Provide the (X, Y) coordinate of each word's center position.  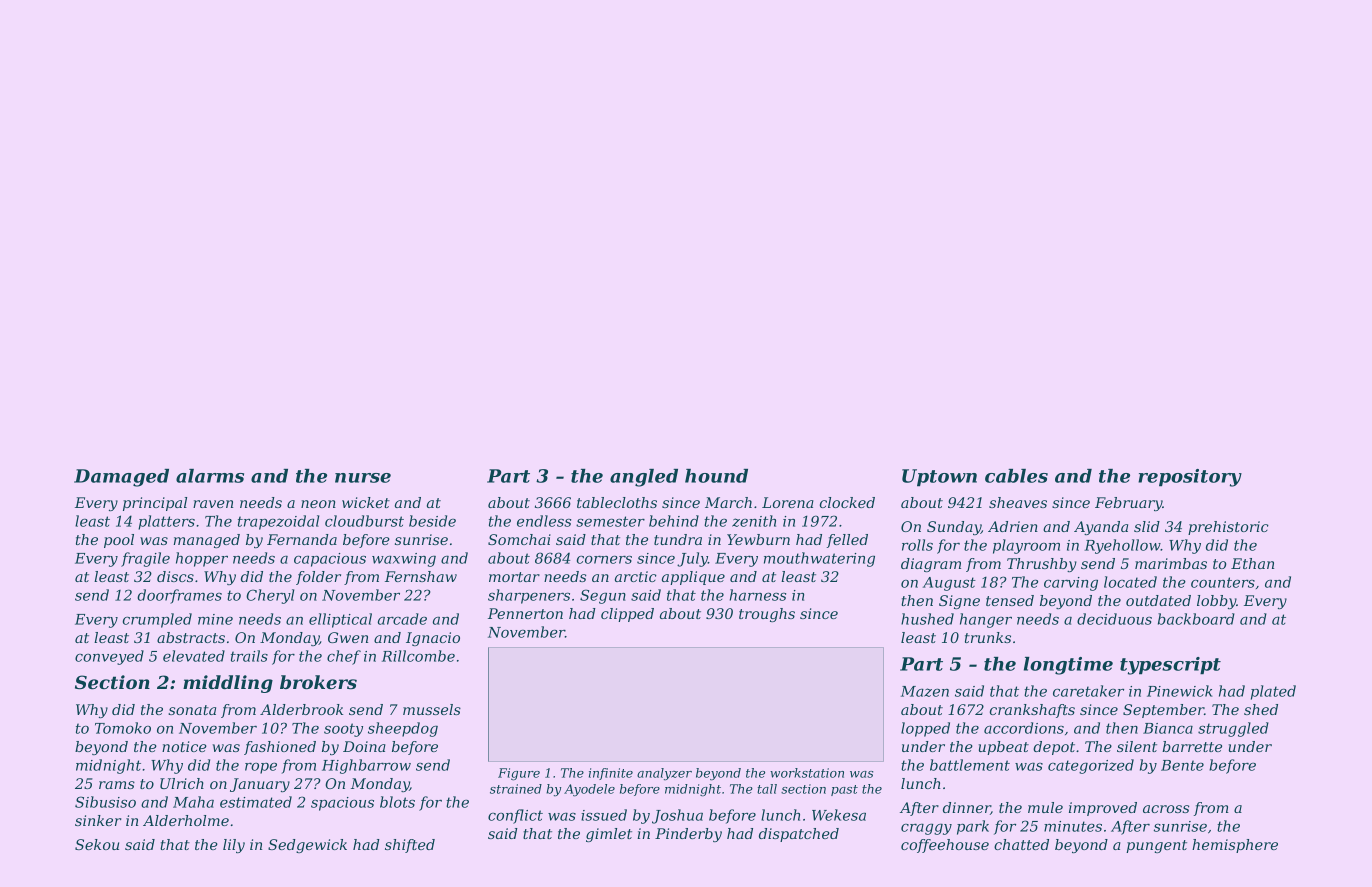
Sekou (97, 844)
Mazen (925, 691)
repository (1190, 478)
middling (228, 684)
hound (716, 476)
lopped (925, 729)
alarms (210, 476)
